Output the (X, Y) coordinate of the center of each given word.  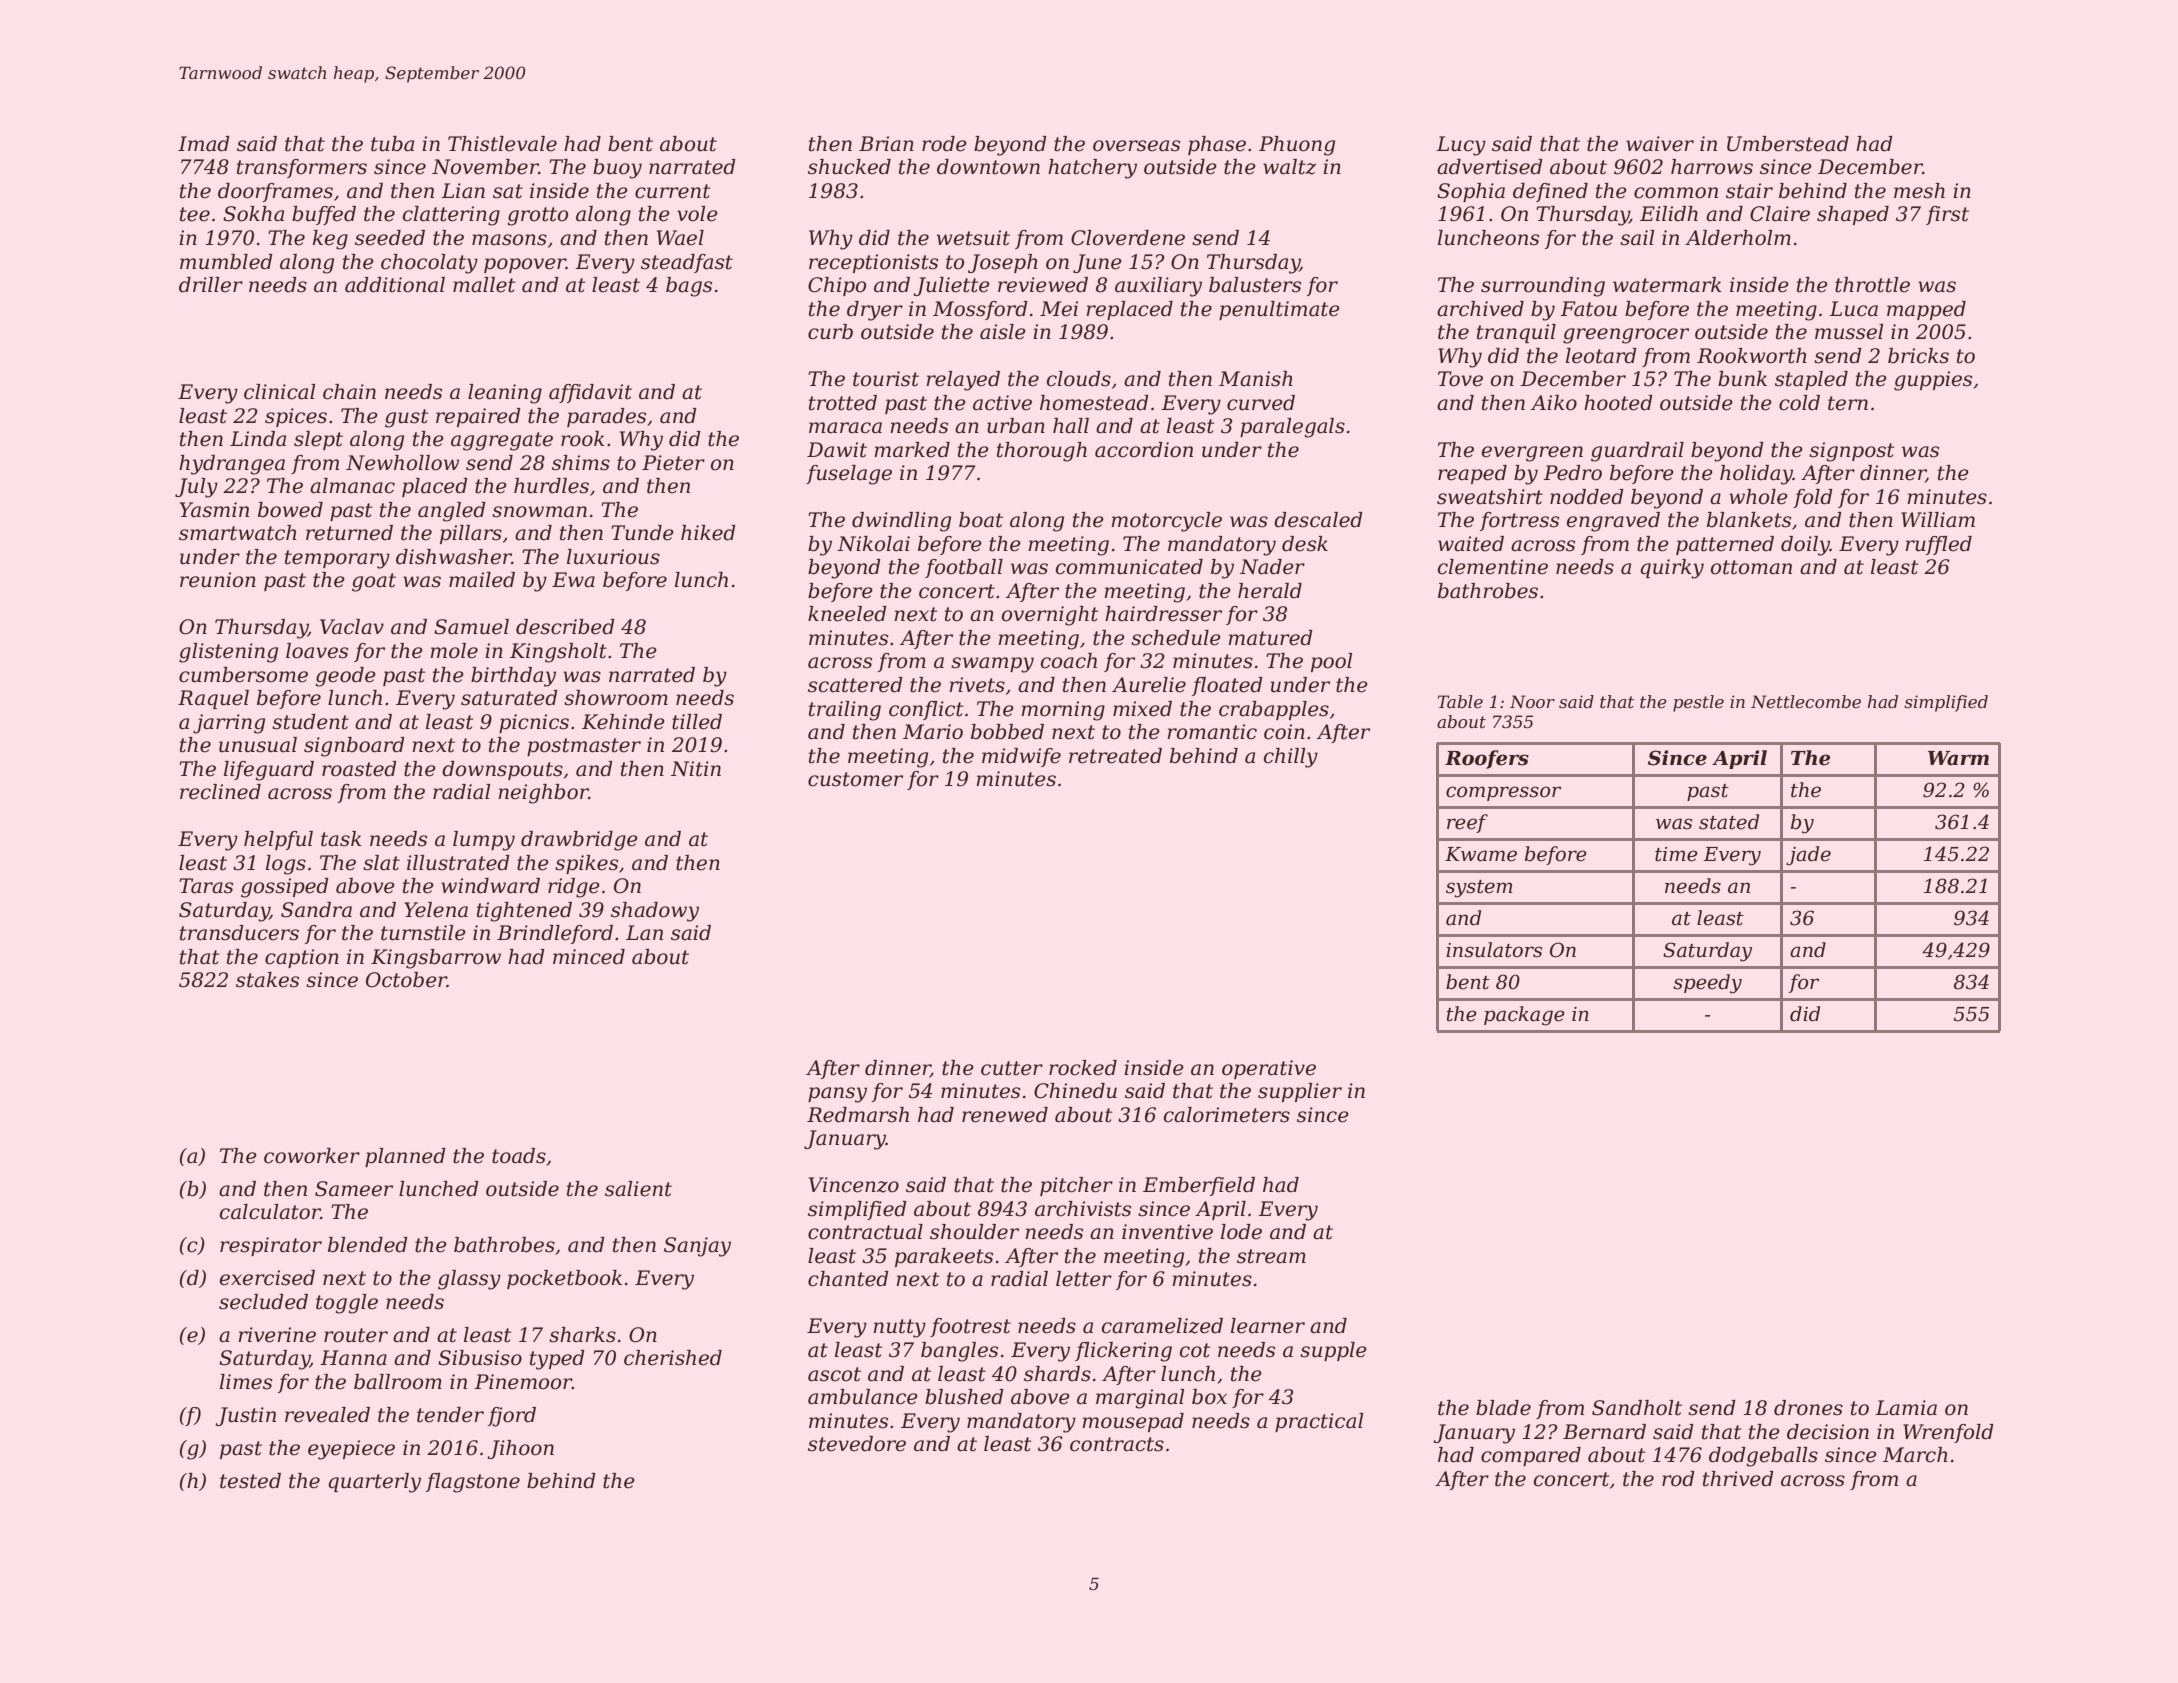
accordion (1144, 450)
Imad (204, 144)
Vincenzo (854, 1185)
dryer (875, 311)
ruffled (1938, 545)
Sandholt (1637, 1408)
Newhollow (403, 463)
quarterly (374, 1483)
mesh (1919, 191)
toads (519, 1156)
